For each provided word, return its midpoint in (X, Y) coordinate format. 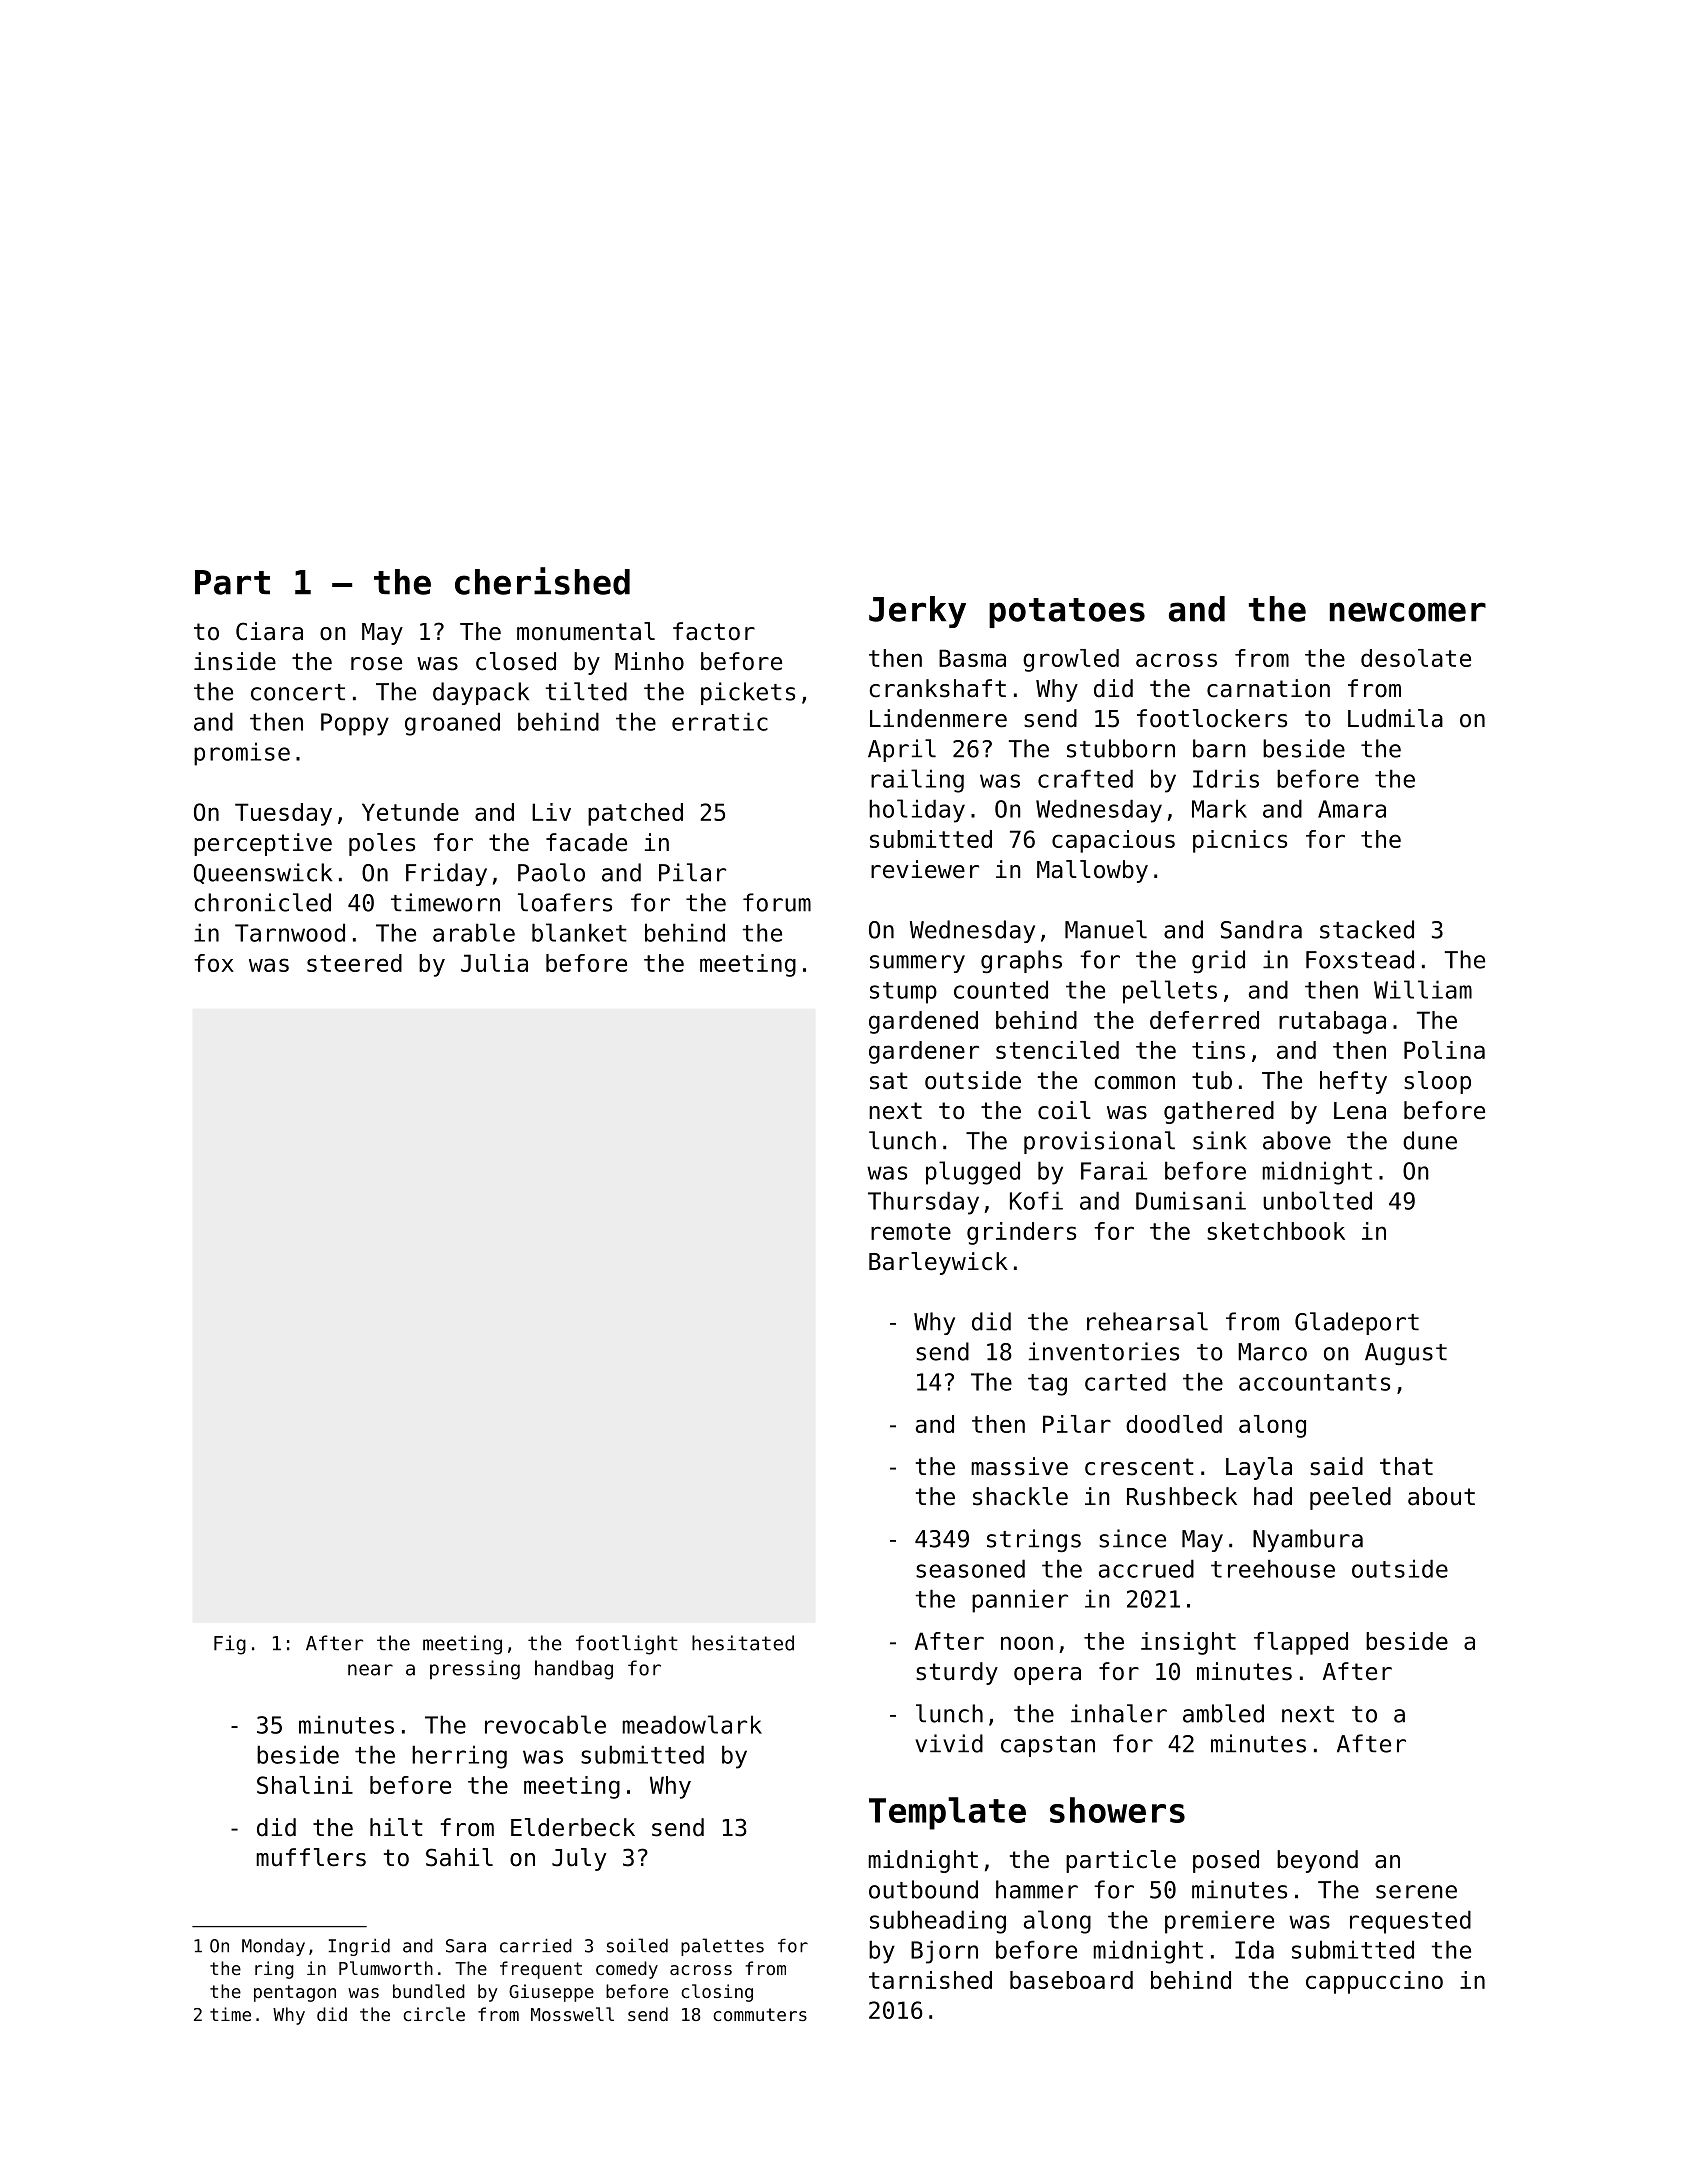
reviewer (925, 869)
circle (434, 2014)
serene (1416, 1892)
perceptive (263, 844)
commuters (760, 2014)
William (1423, 989)
